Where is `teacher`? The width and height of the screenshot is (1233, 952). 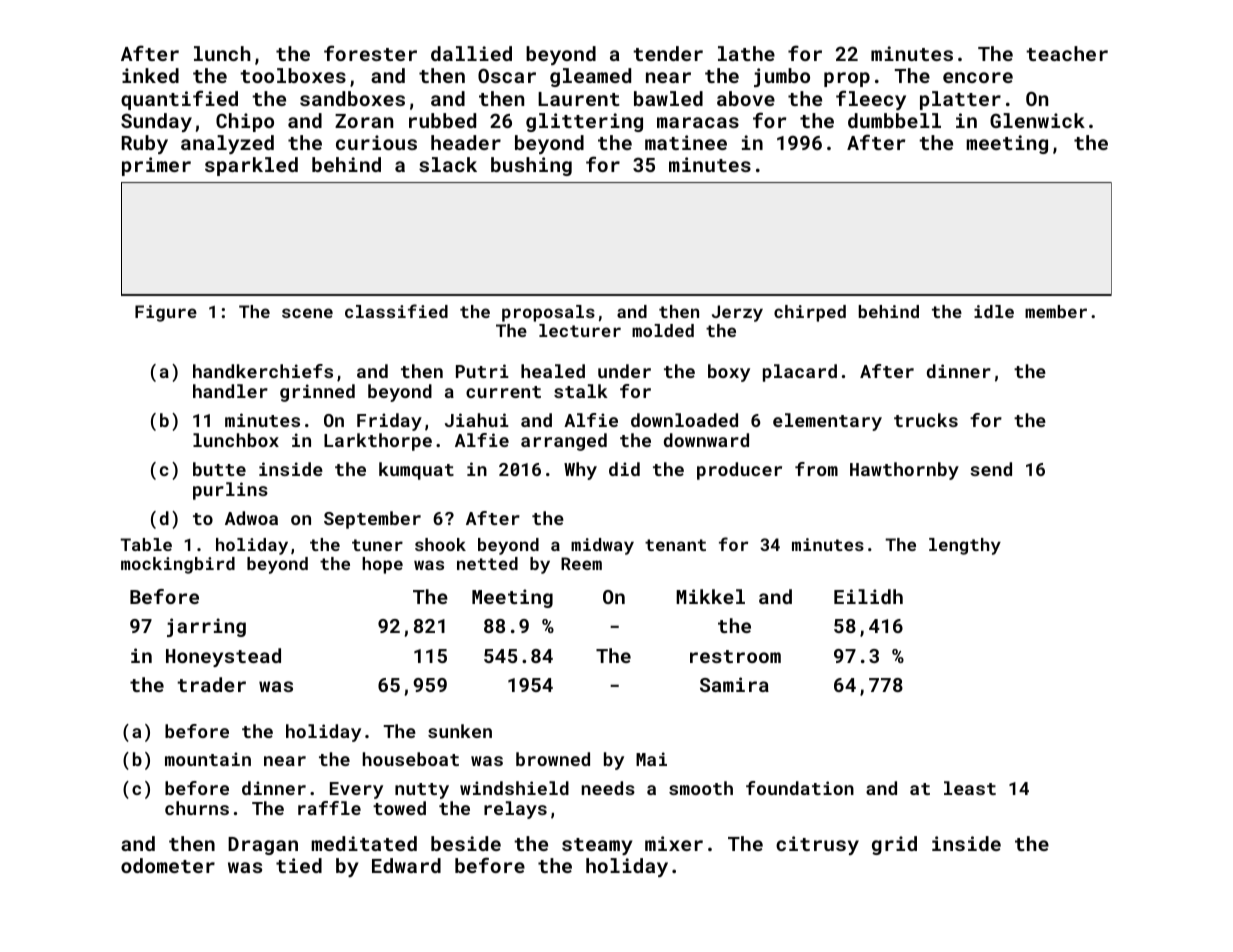 teacher is located at coordinates (1067, 53).
